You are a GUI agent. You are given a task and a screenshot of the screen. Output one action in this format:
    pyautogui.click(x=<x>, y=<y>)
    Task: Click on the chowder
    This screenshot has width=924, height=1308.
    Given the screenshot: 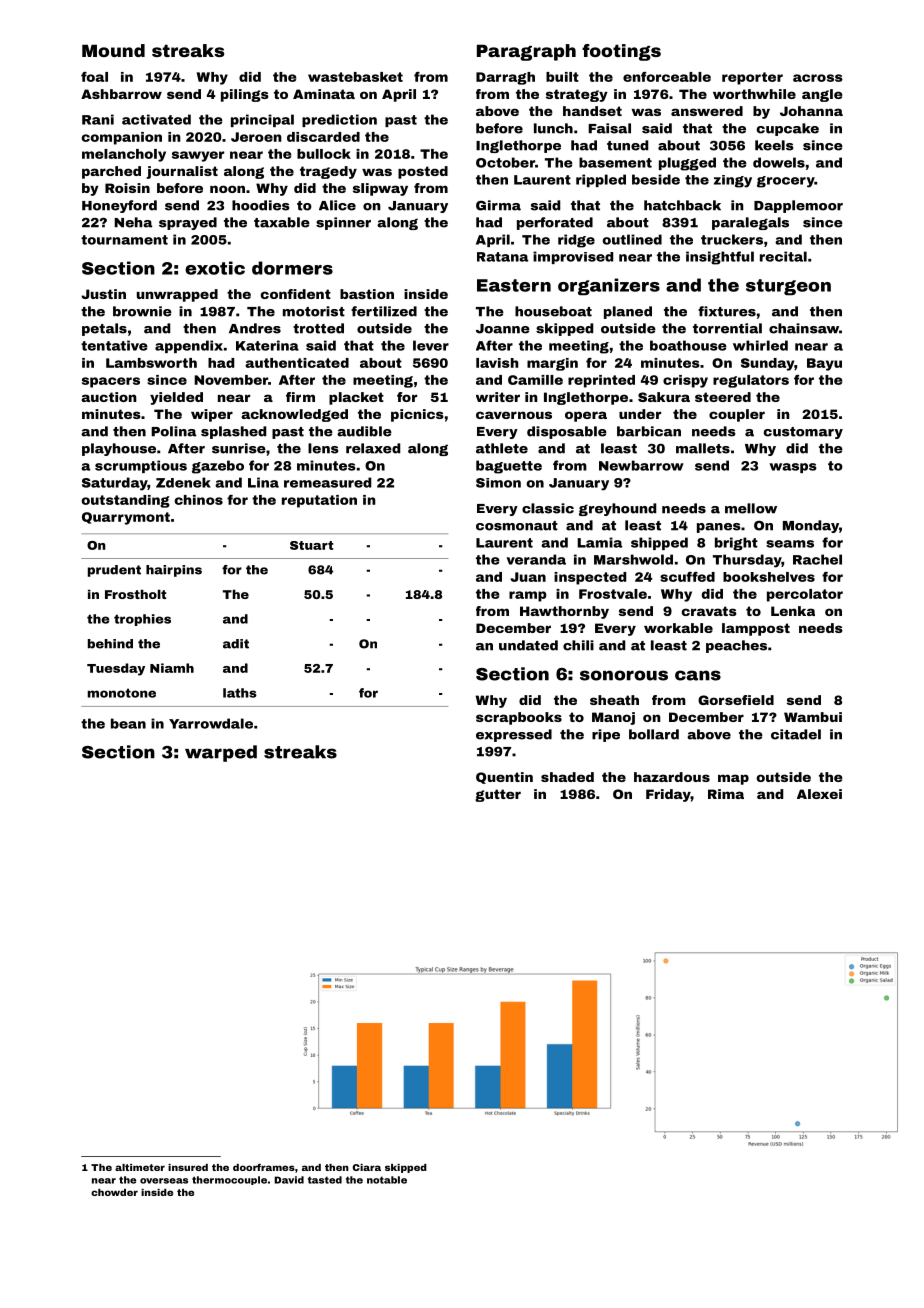 What is the action you would take?
    pyautogui.click(x=114, y=1192)
